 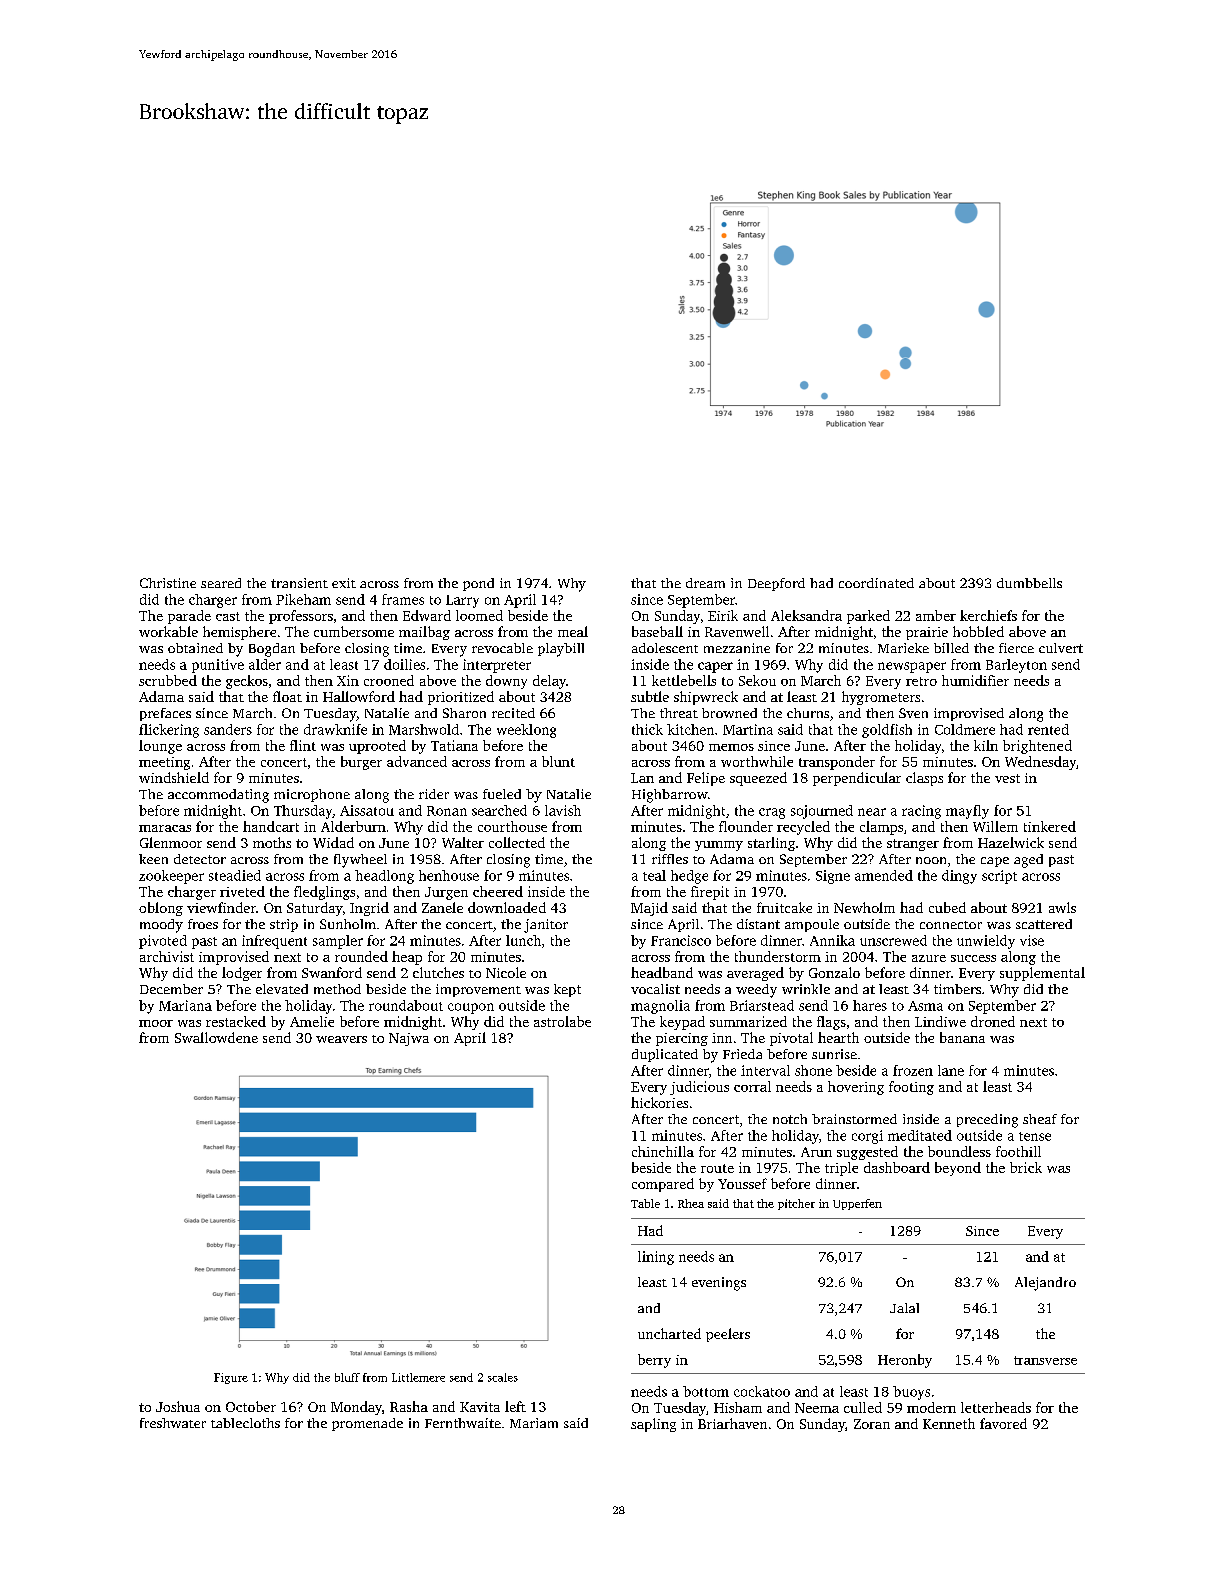 I want to click on freshwater, so click(x=173, y=1423).
